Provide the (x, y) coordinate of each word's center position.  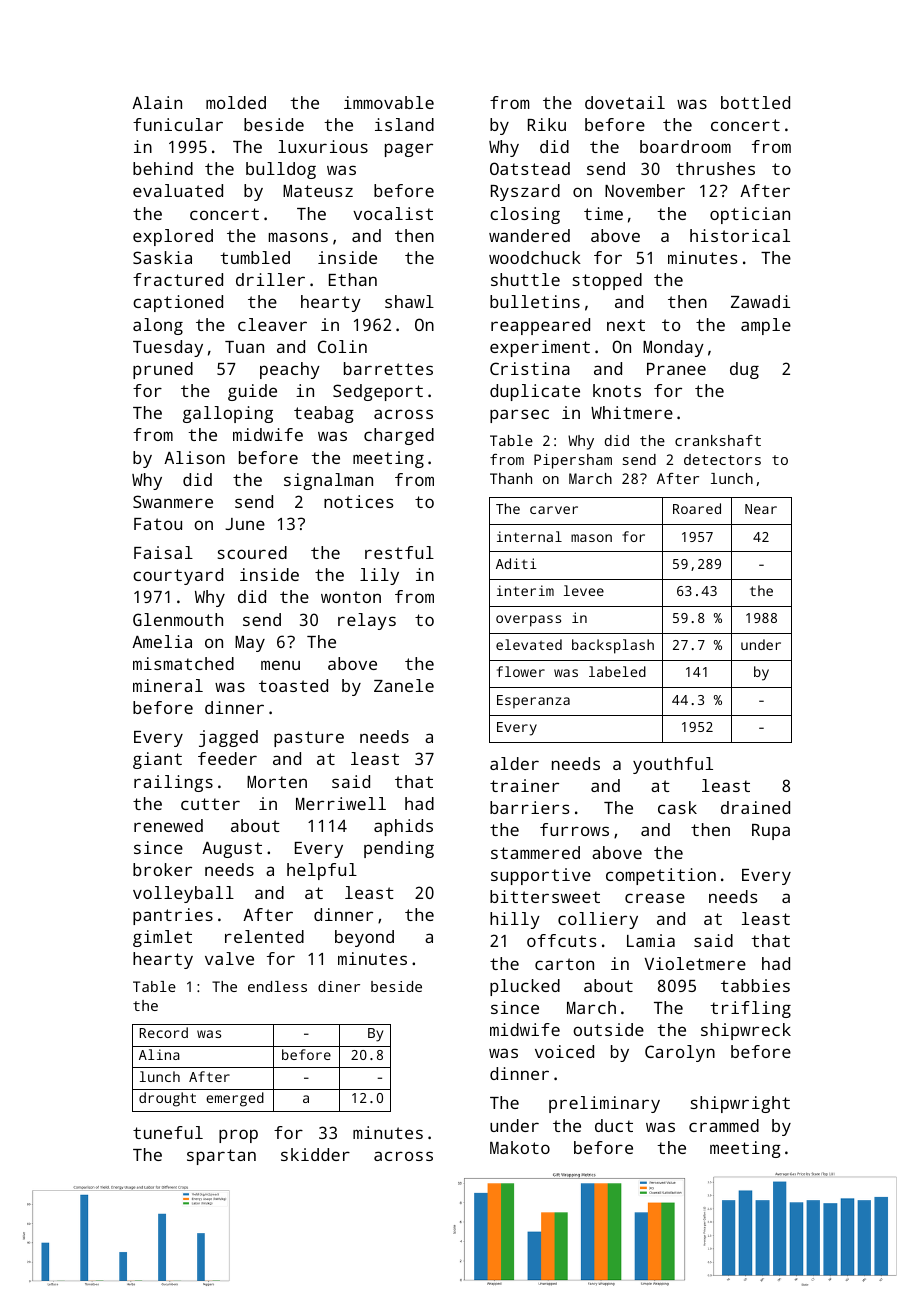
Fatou (158, 524)
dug (744, 370)
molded (236, 102)
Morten (277, 782)
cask (677, 807)
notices (358, 501)
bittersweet (545, 896)
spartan (221, 1157)
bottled (755, 102)
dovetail (625, 102)
